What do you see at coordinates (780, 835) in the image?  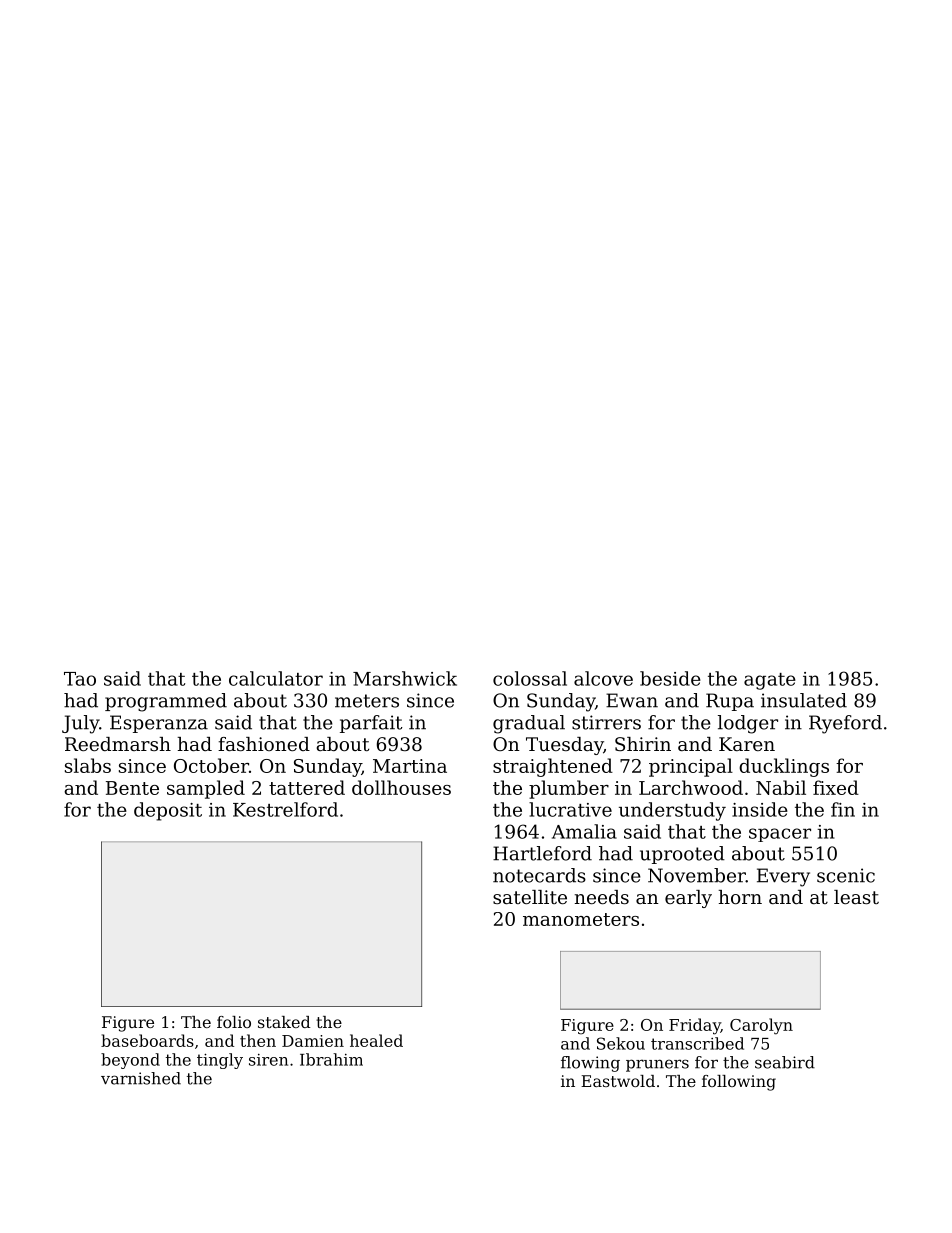 I see `spacer` at bounding box center [780, 835].
